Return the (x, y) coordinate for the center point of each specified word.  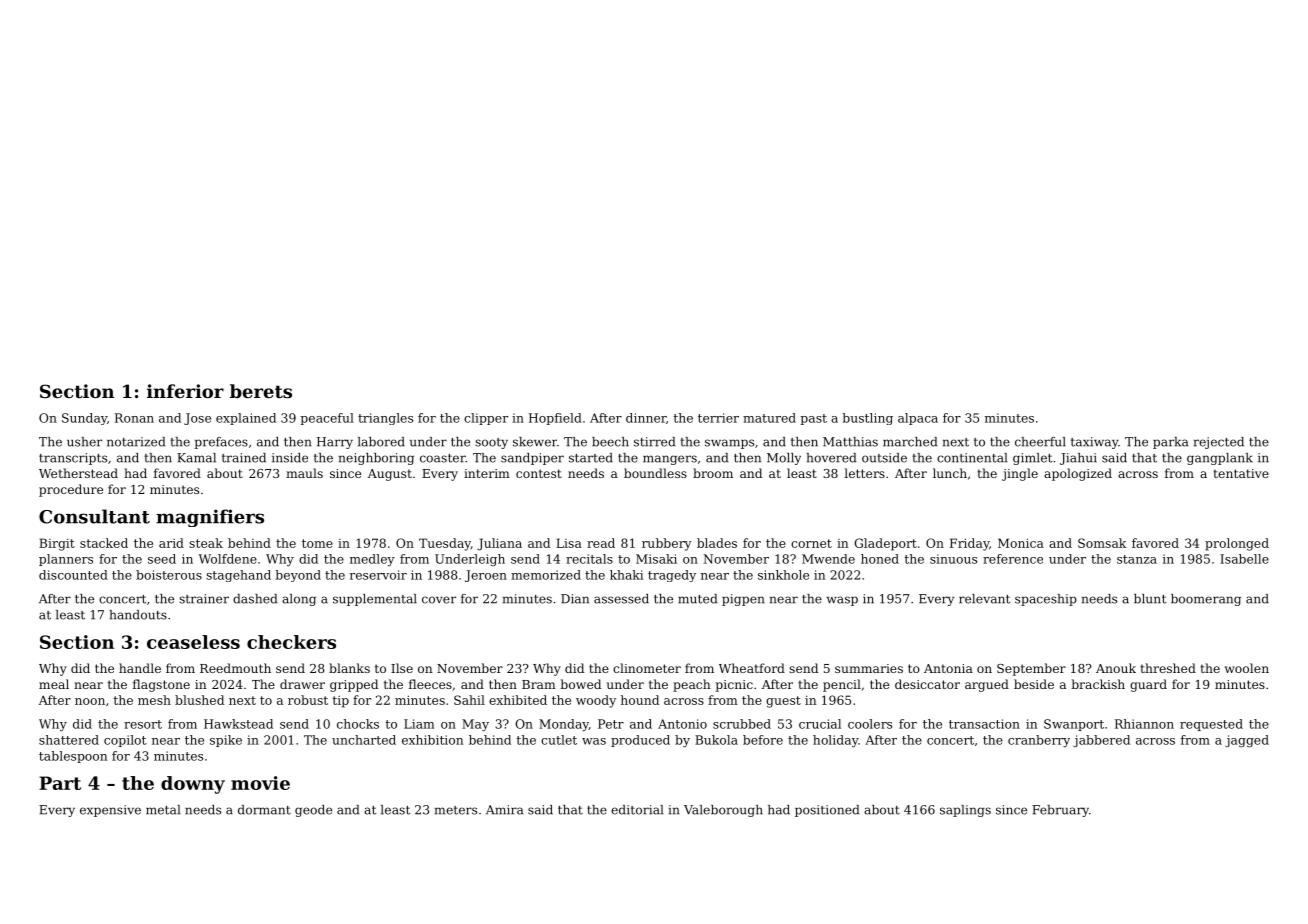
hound (640, 700)
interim (487, 473)
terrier (718, 418)
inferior (185, 391)
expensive (110, 811)
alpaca (918, 419)
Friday (969, 544)
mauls (304, 473)
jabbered (1101, 741)
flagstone (161, 685)
